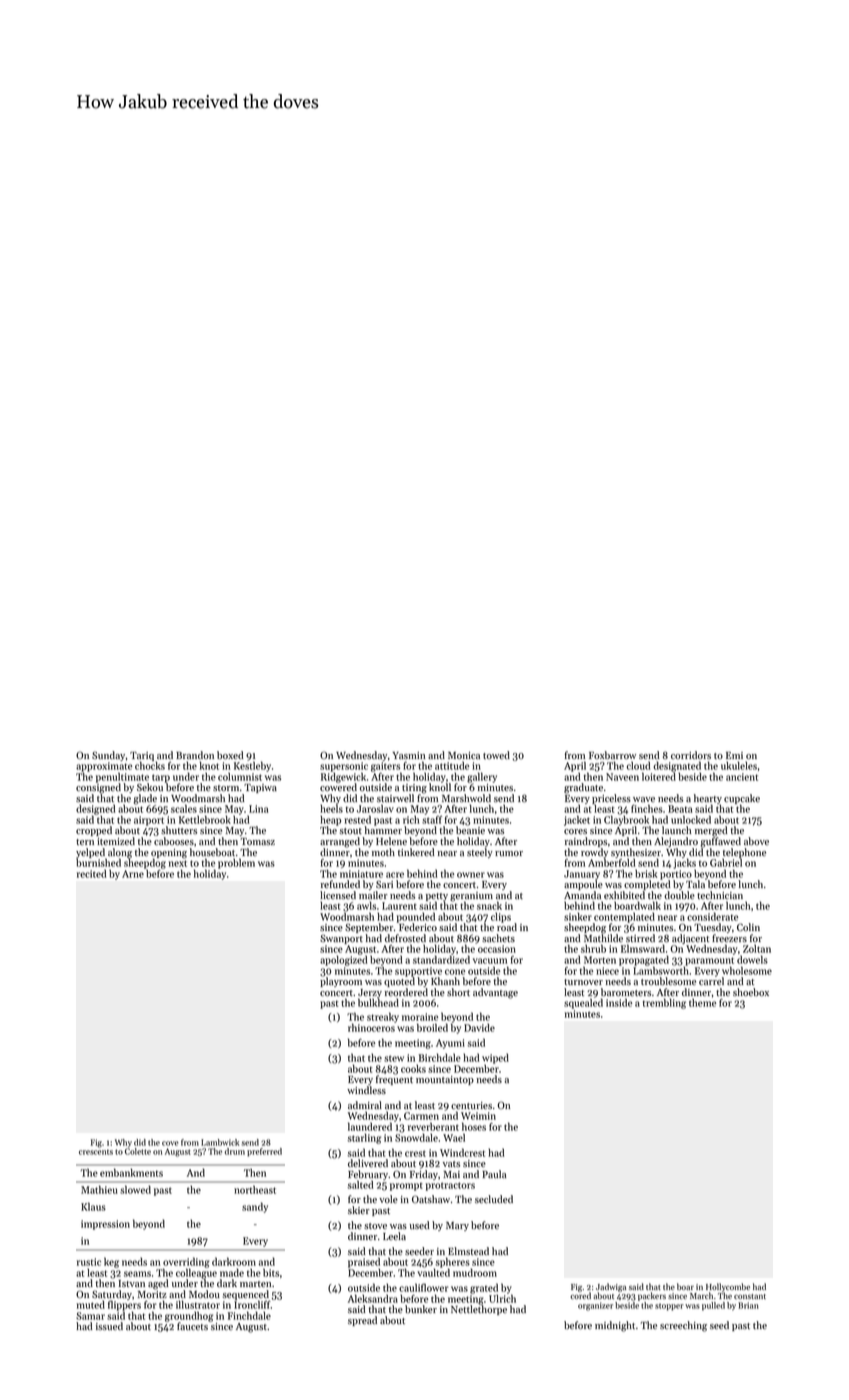 The width and height of the image is (849, 1400). What do you see at coordinates (464, 756) in the image?
I see `Monica` at bounding box center [464, 756].
